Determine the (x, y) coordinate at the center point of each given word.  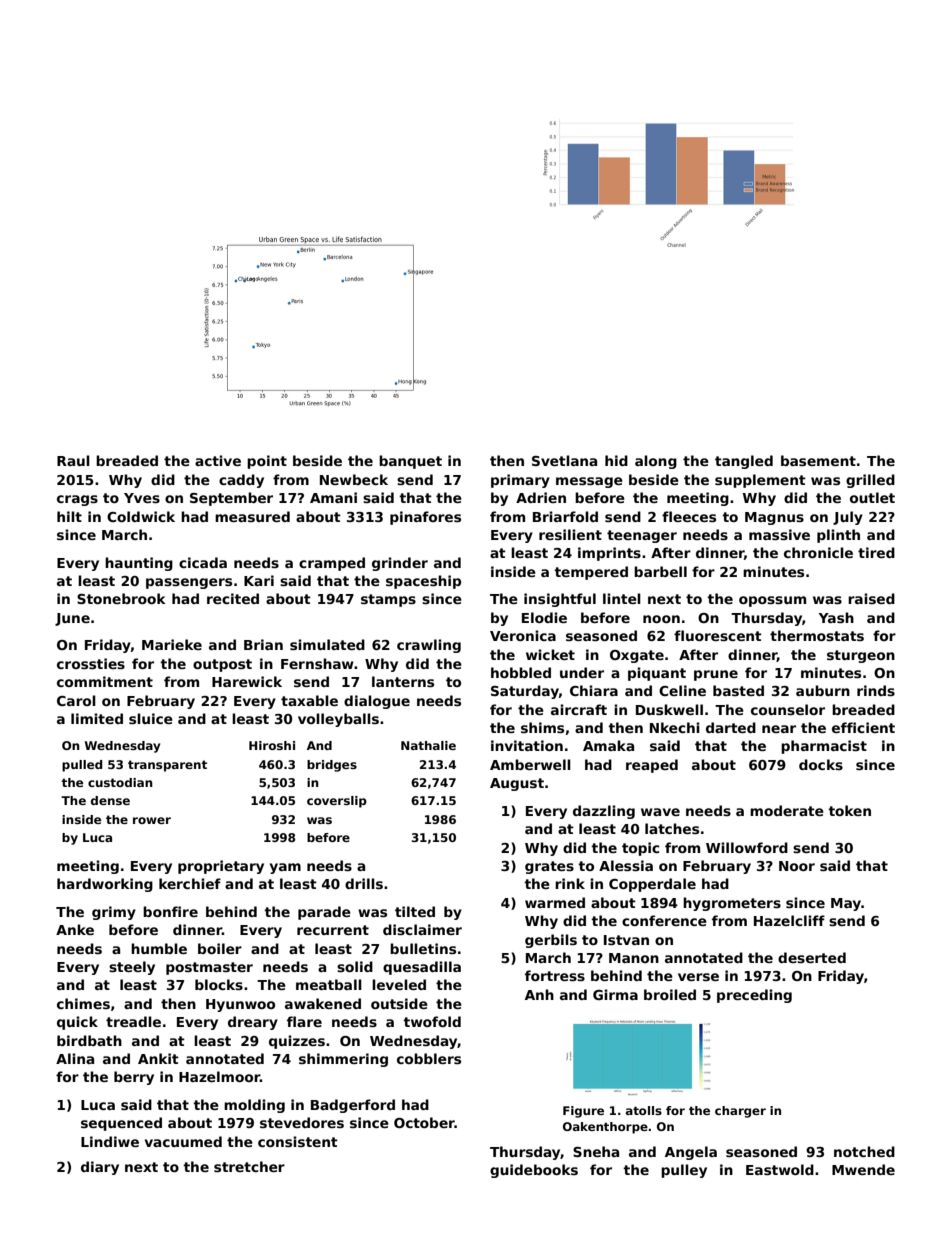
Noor (797, 866)
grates (549, 867)
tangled (744, 462)
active (218, 460)
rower (152, 820)
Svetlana (564, 460)
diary (100, 1168)
